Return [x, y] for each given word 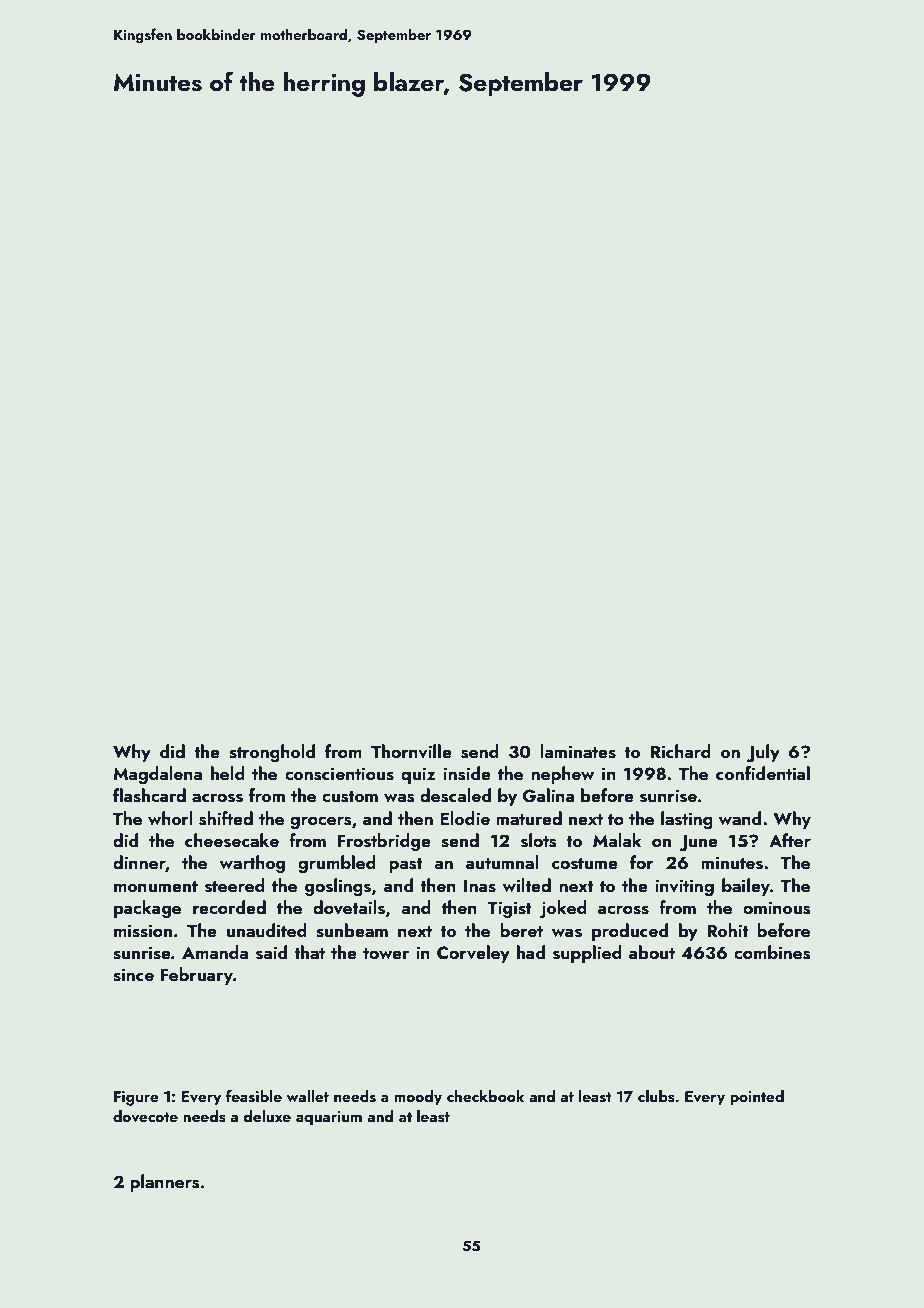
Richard [681, 751]
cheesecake [232, 840]
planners [165, 1183]
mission [143, 931]
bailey [746, 887]
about [652, 952]
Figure [136, 1098]
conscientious [339, 774]
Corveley [473, 954]
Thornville [411, 751]
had [531, 952]
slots [539, 840]
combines [772, 952]
